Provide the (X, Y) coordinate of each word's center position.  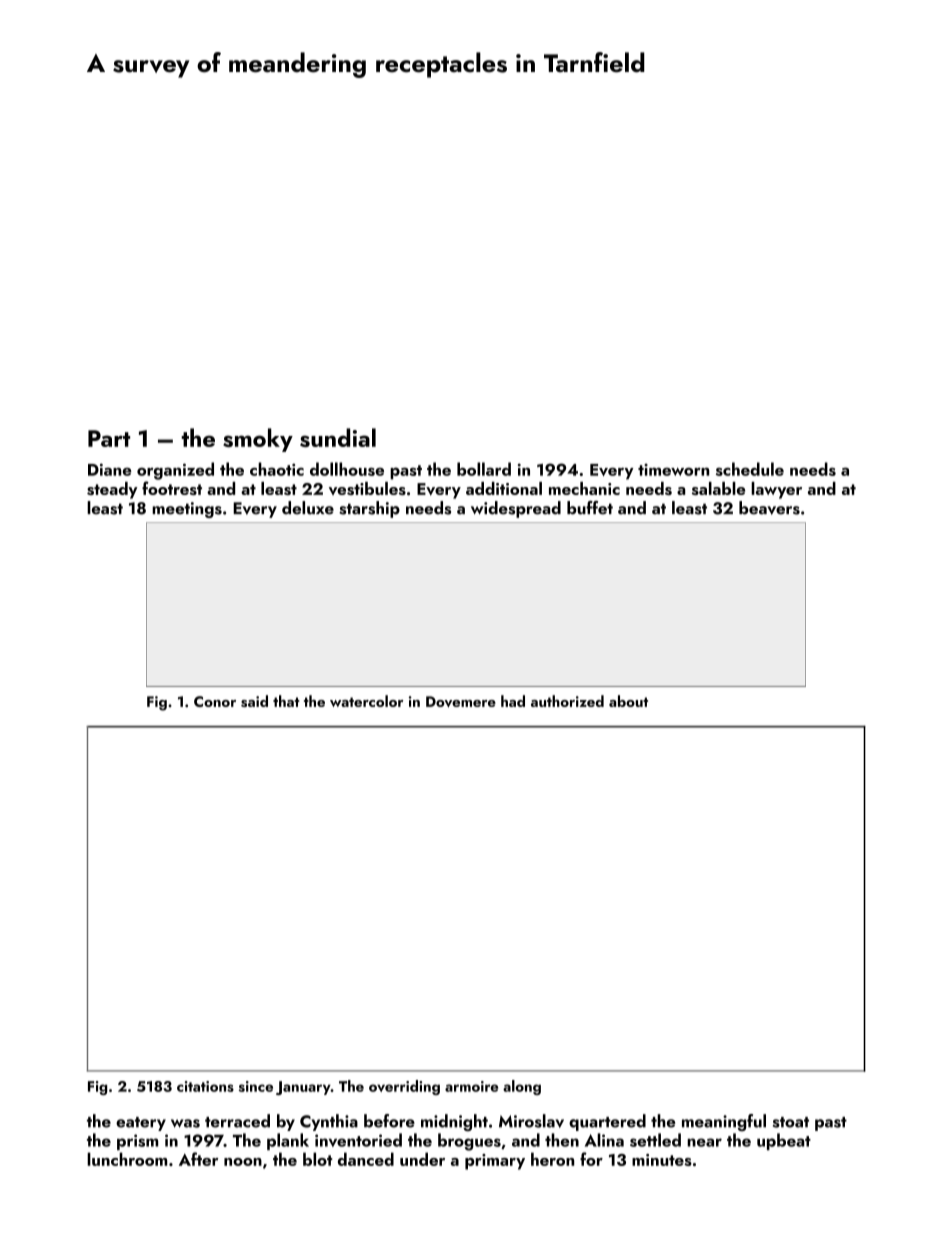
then (562, 1140)
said (254, 701)
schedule (750, 469)
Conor (215, 701)
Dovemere (461, 701)
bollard (484, 469)
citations (205, 1086)
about (628, 701)
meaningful (724, 1122)
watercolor (366, 701)
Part (109, 438)
